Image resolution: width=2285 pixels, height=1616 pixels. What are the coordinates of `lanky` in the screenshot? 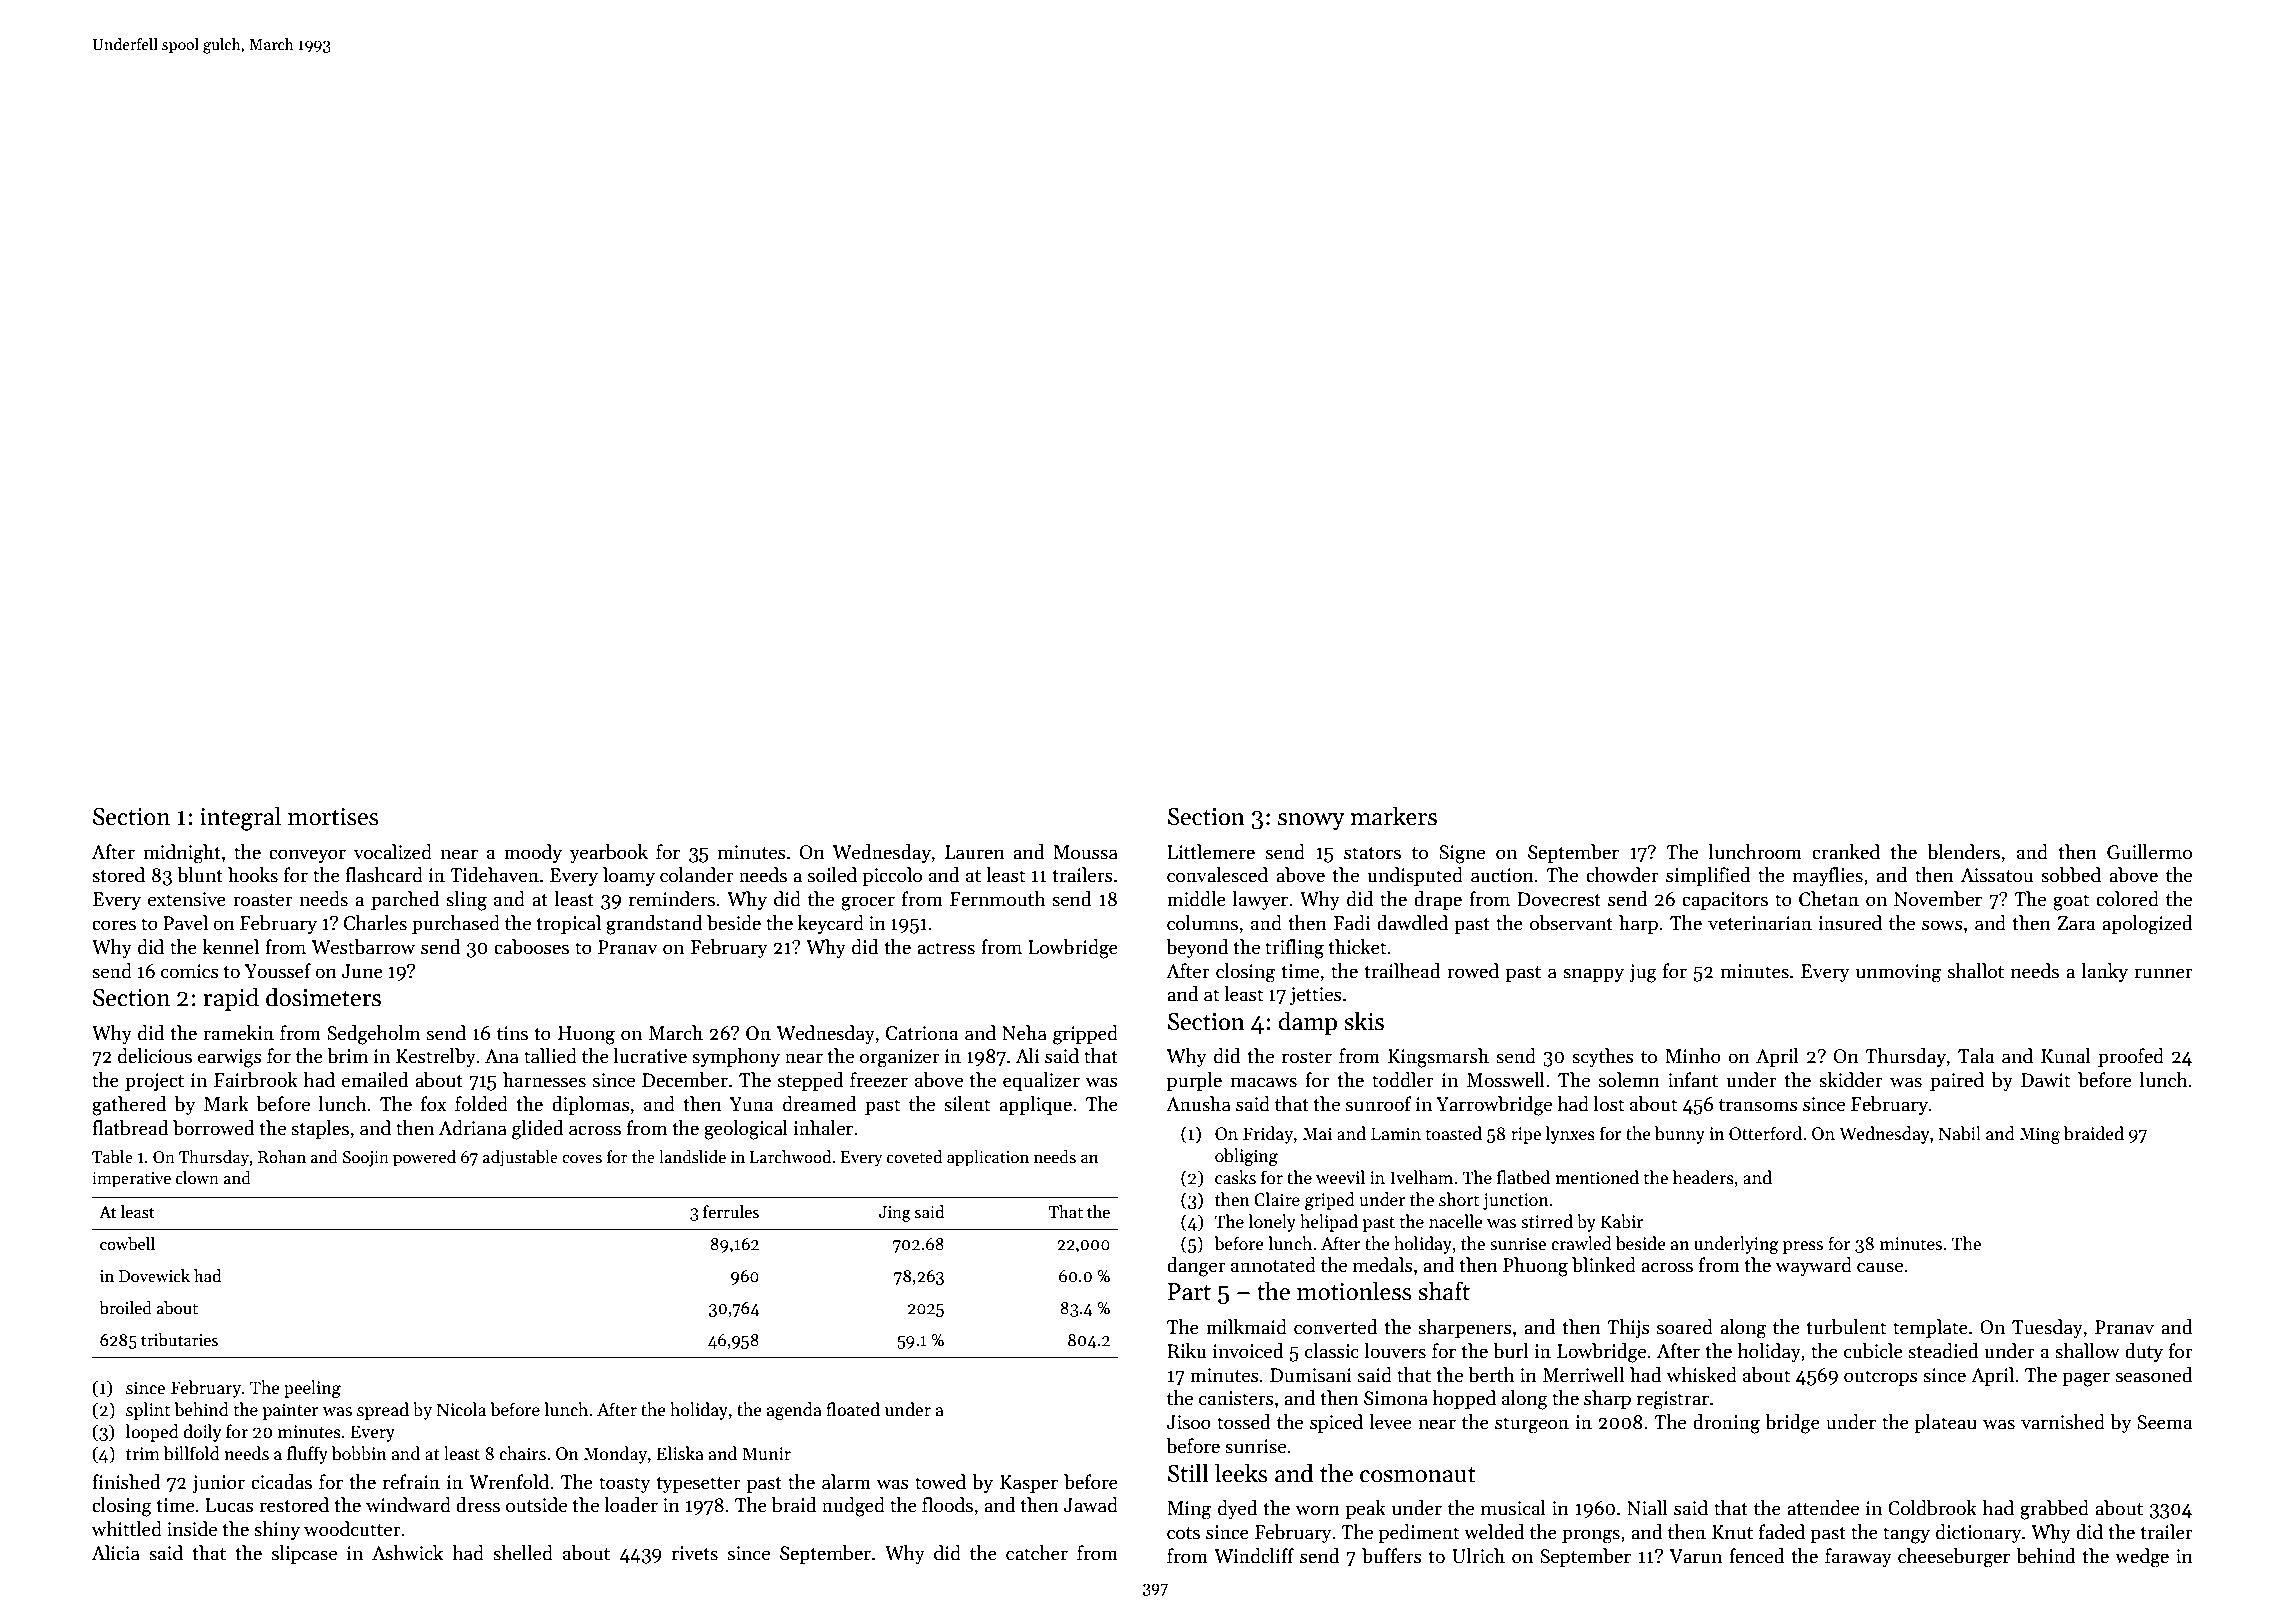 It's located at (2105, 972).
